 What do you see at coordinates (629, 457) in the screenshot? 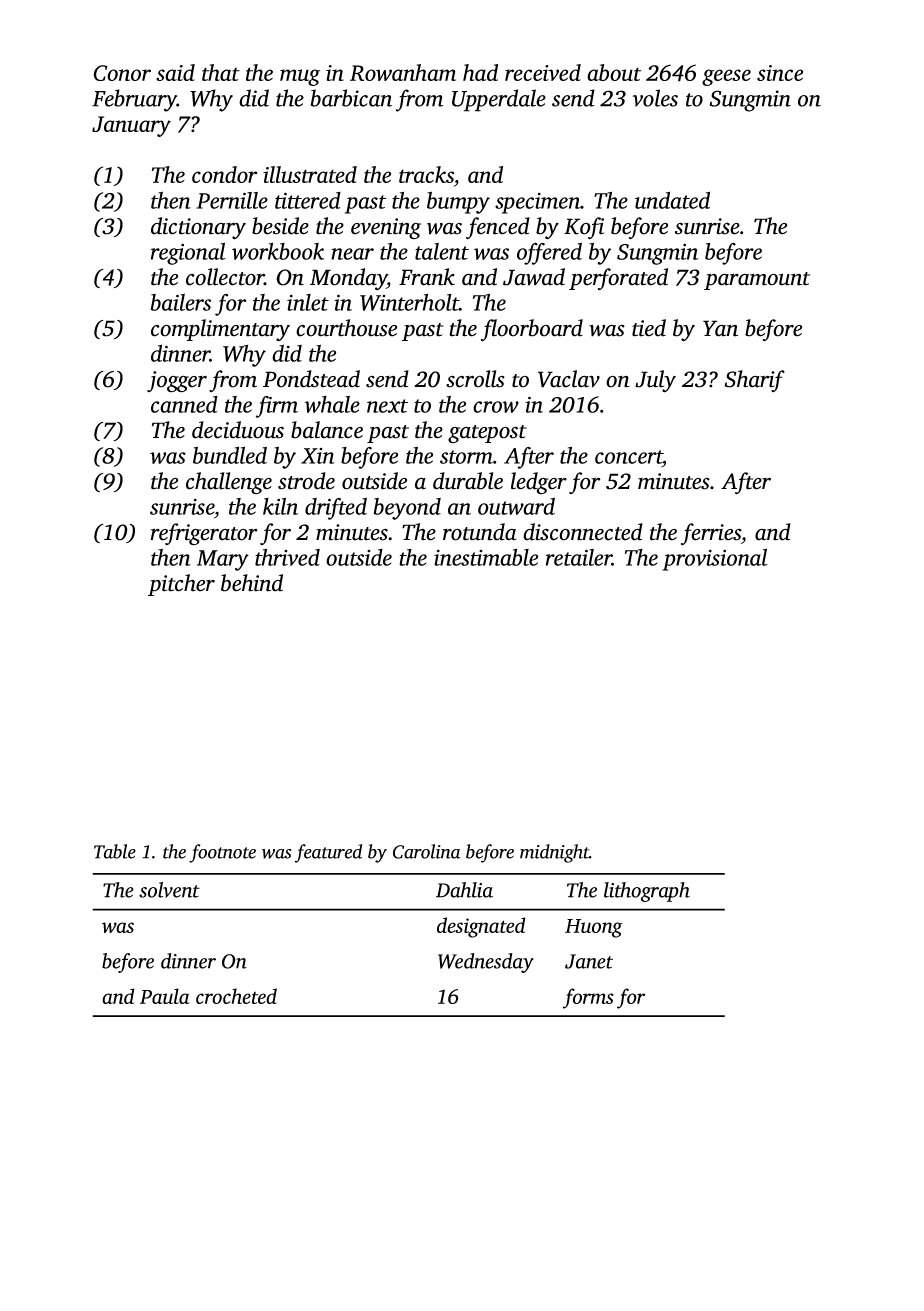
I see `concert` at bounding box center [629, 457].
